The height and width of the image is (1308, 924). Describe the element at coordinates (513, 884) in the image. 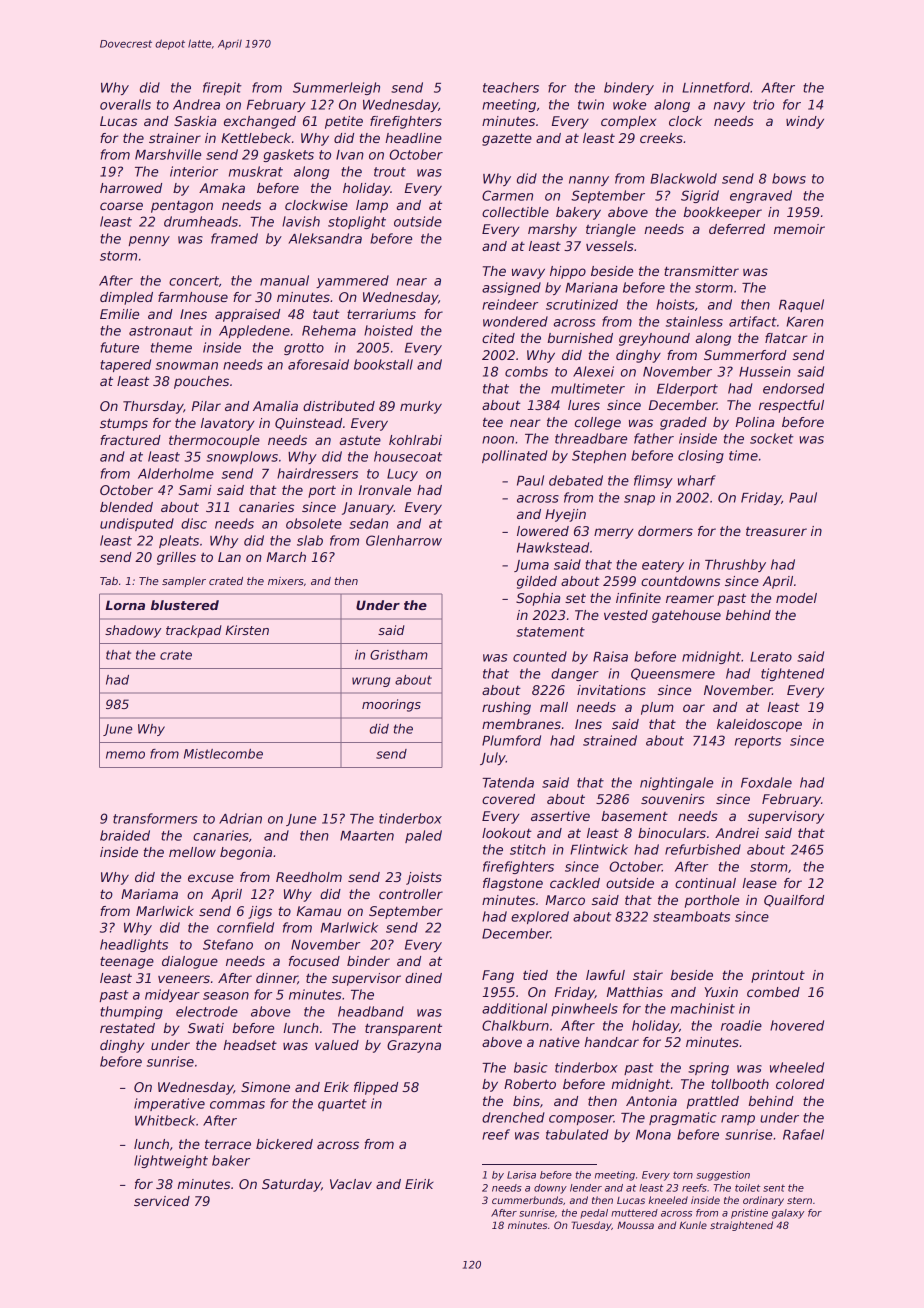

I see `flagstone` at that location.
